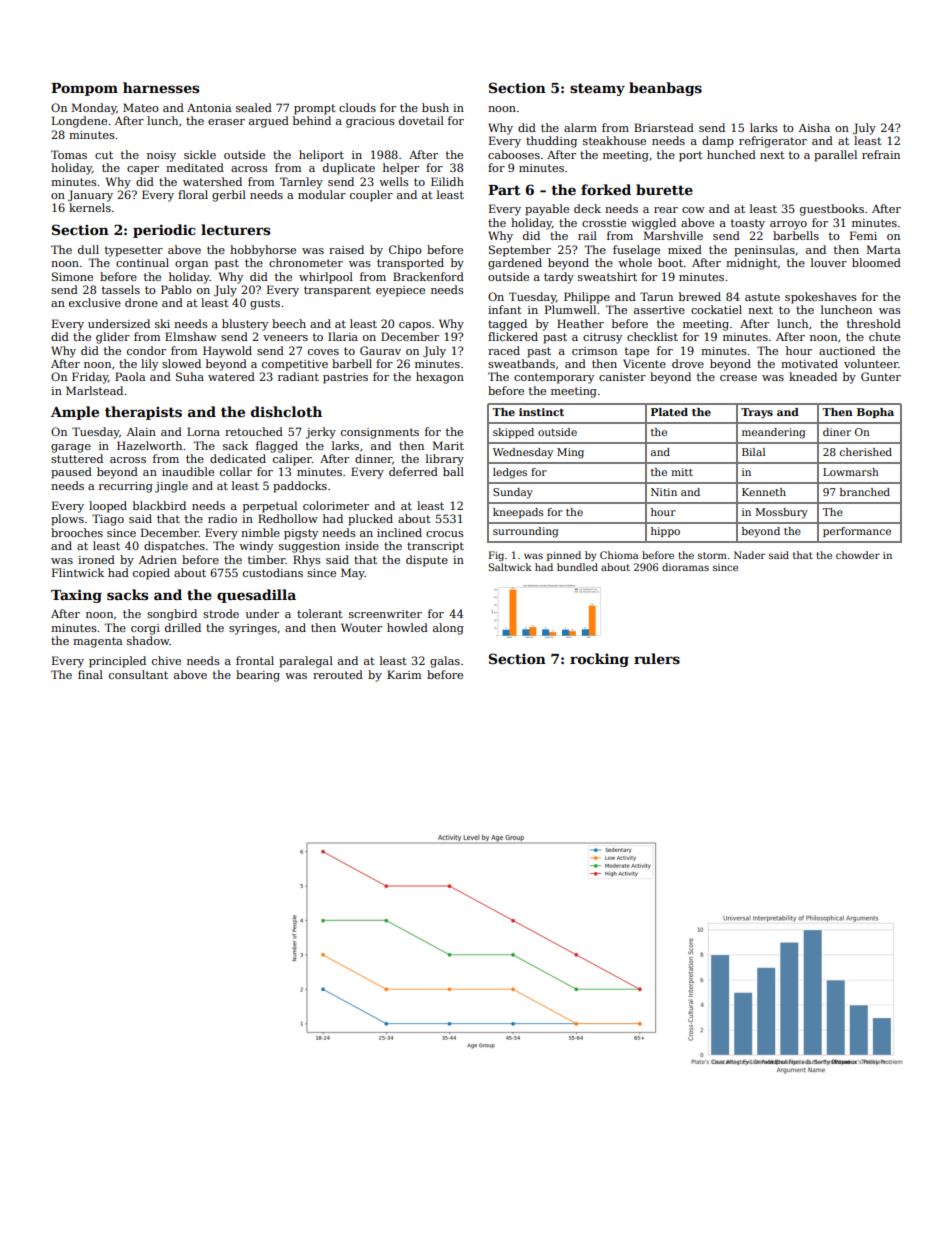  Describe the element at coordinates (401, 169) in the screenshot. I see `helper` at that location.
